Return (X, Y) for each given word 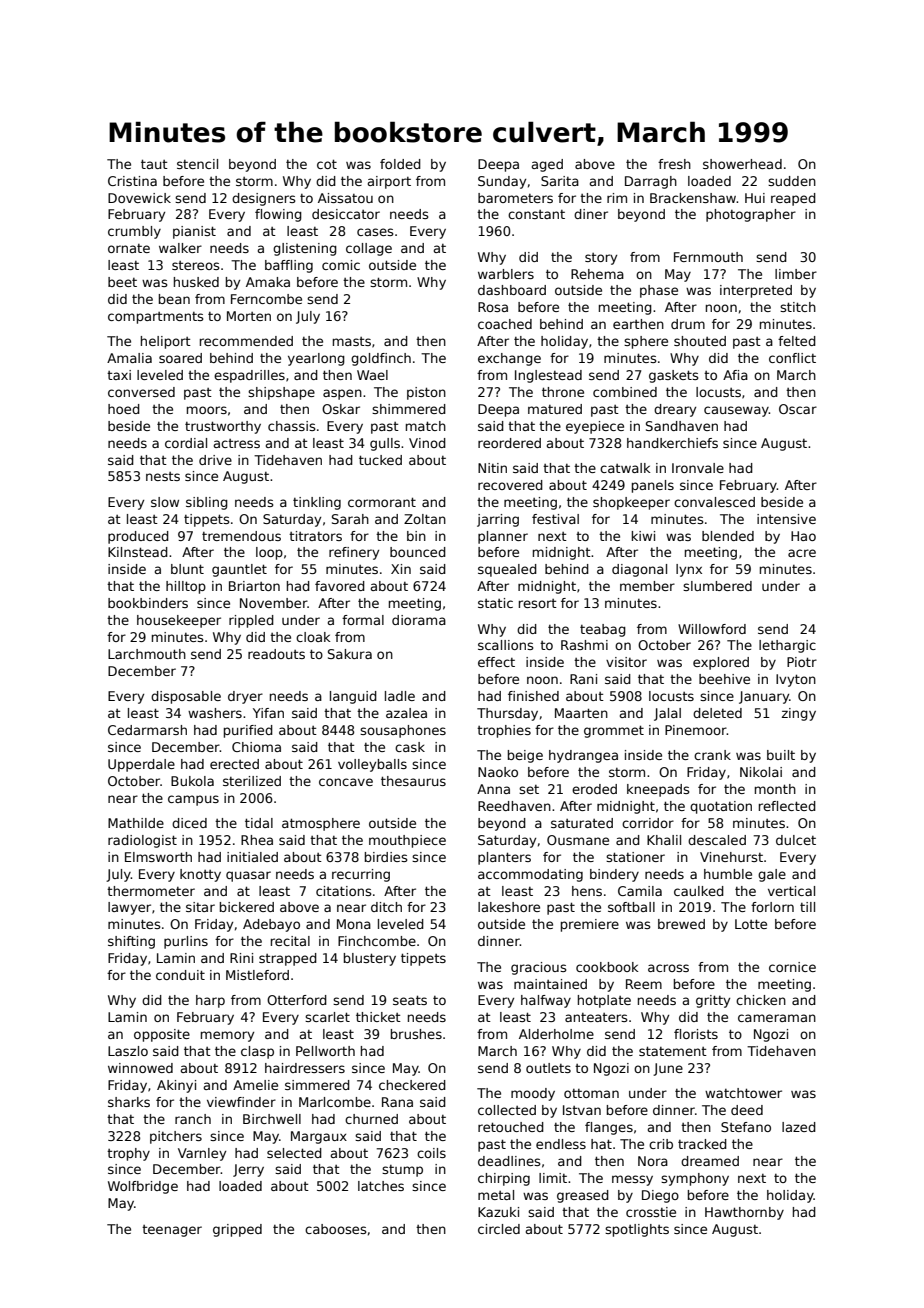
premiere (590, 925)
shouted (700, 341)
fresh (674, 164)
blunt (187, 569)
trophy (128, 1154)
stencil (197, 164)
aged (547, 165)
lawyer (129, 908)
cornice (792, 967)
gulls (385, 444)
